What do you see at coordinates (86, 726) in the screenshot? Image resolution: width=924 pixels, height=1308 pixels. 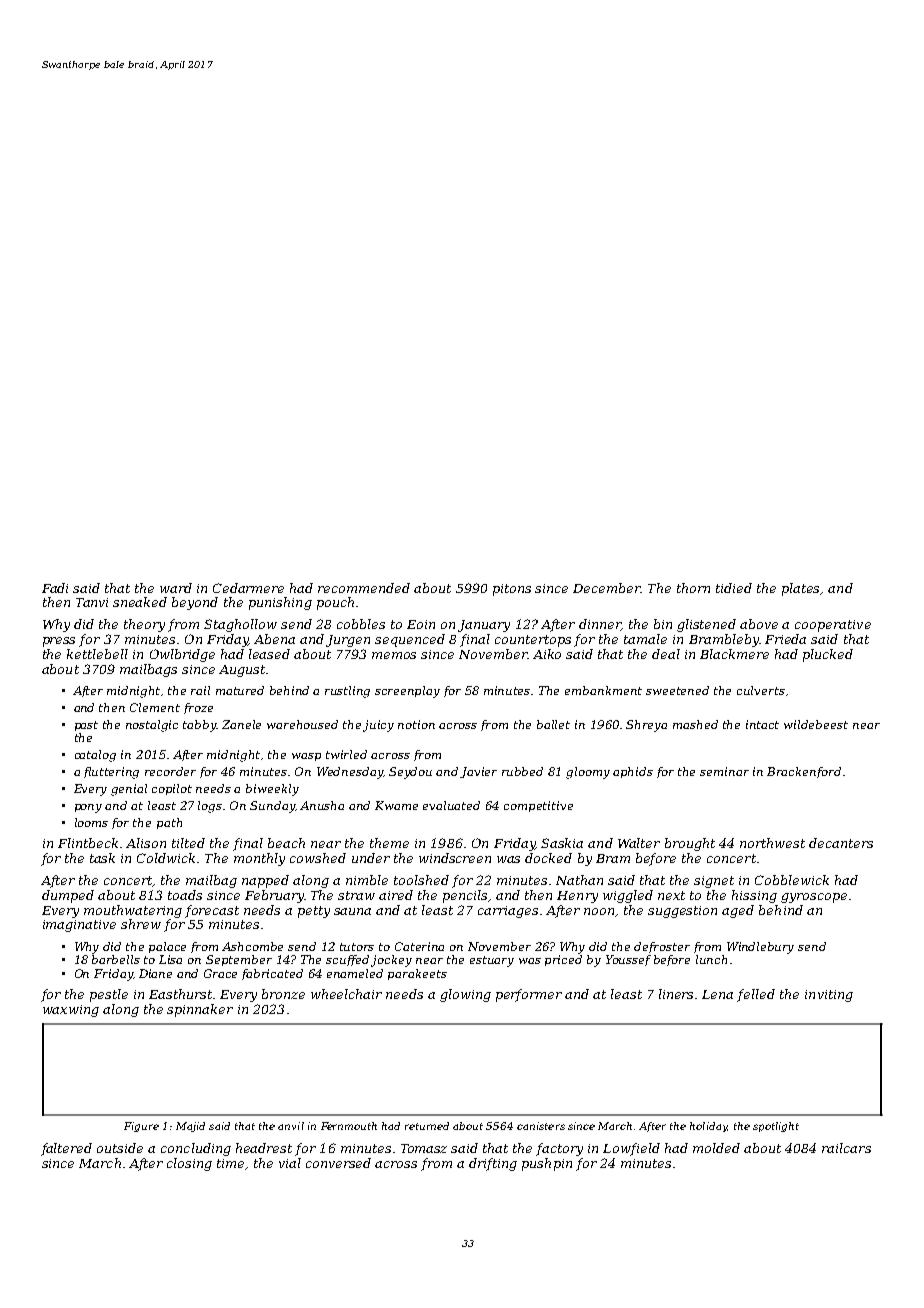 I see `past` at bounding box center [86, 726].
